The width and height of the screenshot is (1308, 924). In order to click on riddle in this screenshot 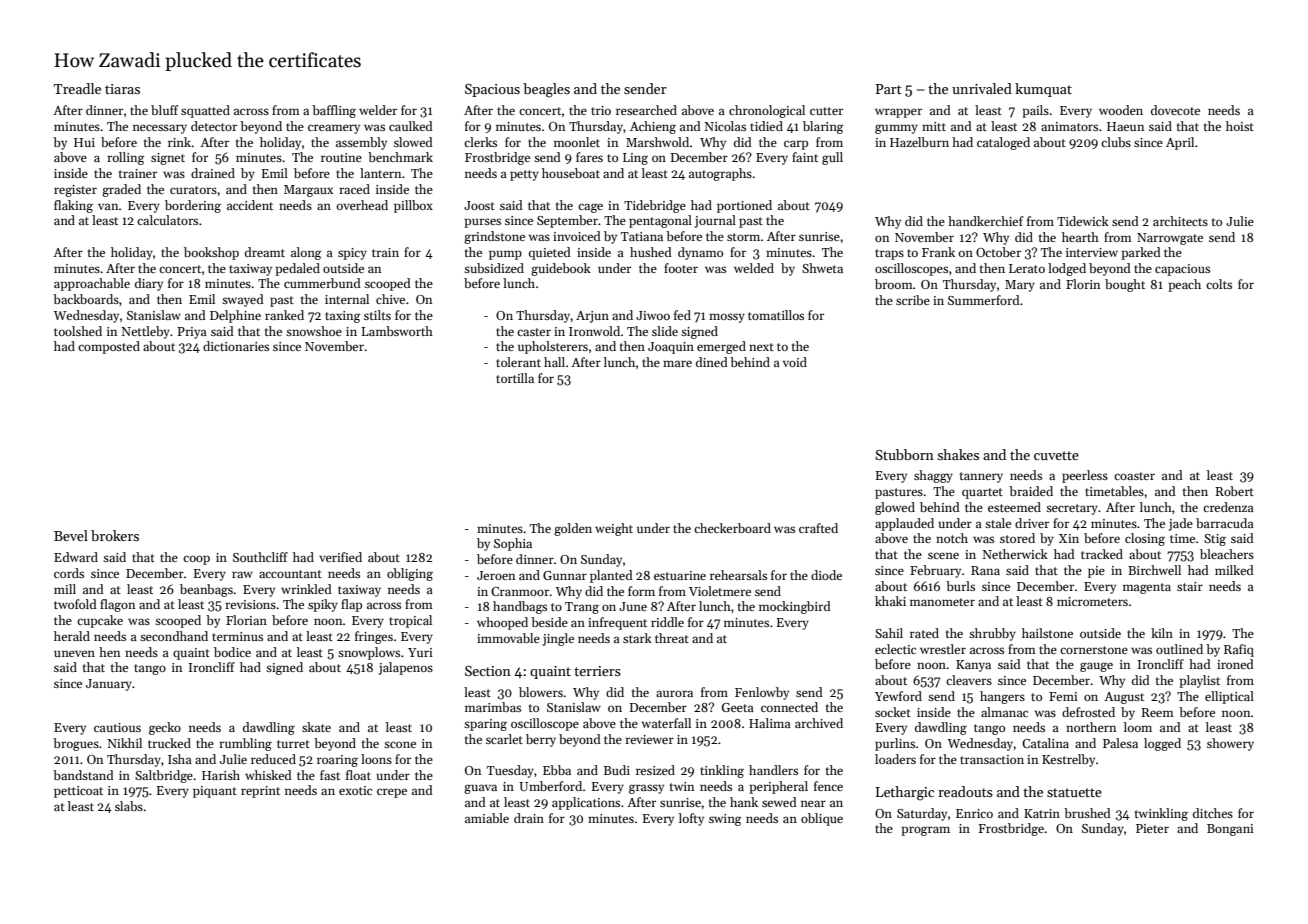, I will do `click(667, 622)`.
